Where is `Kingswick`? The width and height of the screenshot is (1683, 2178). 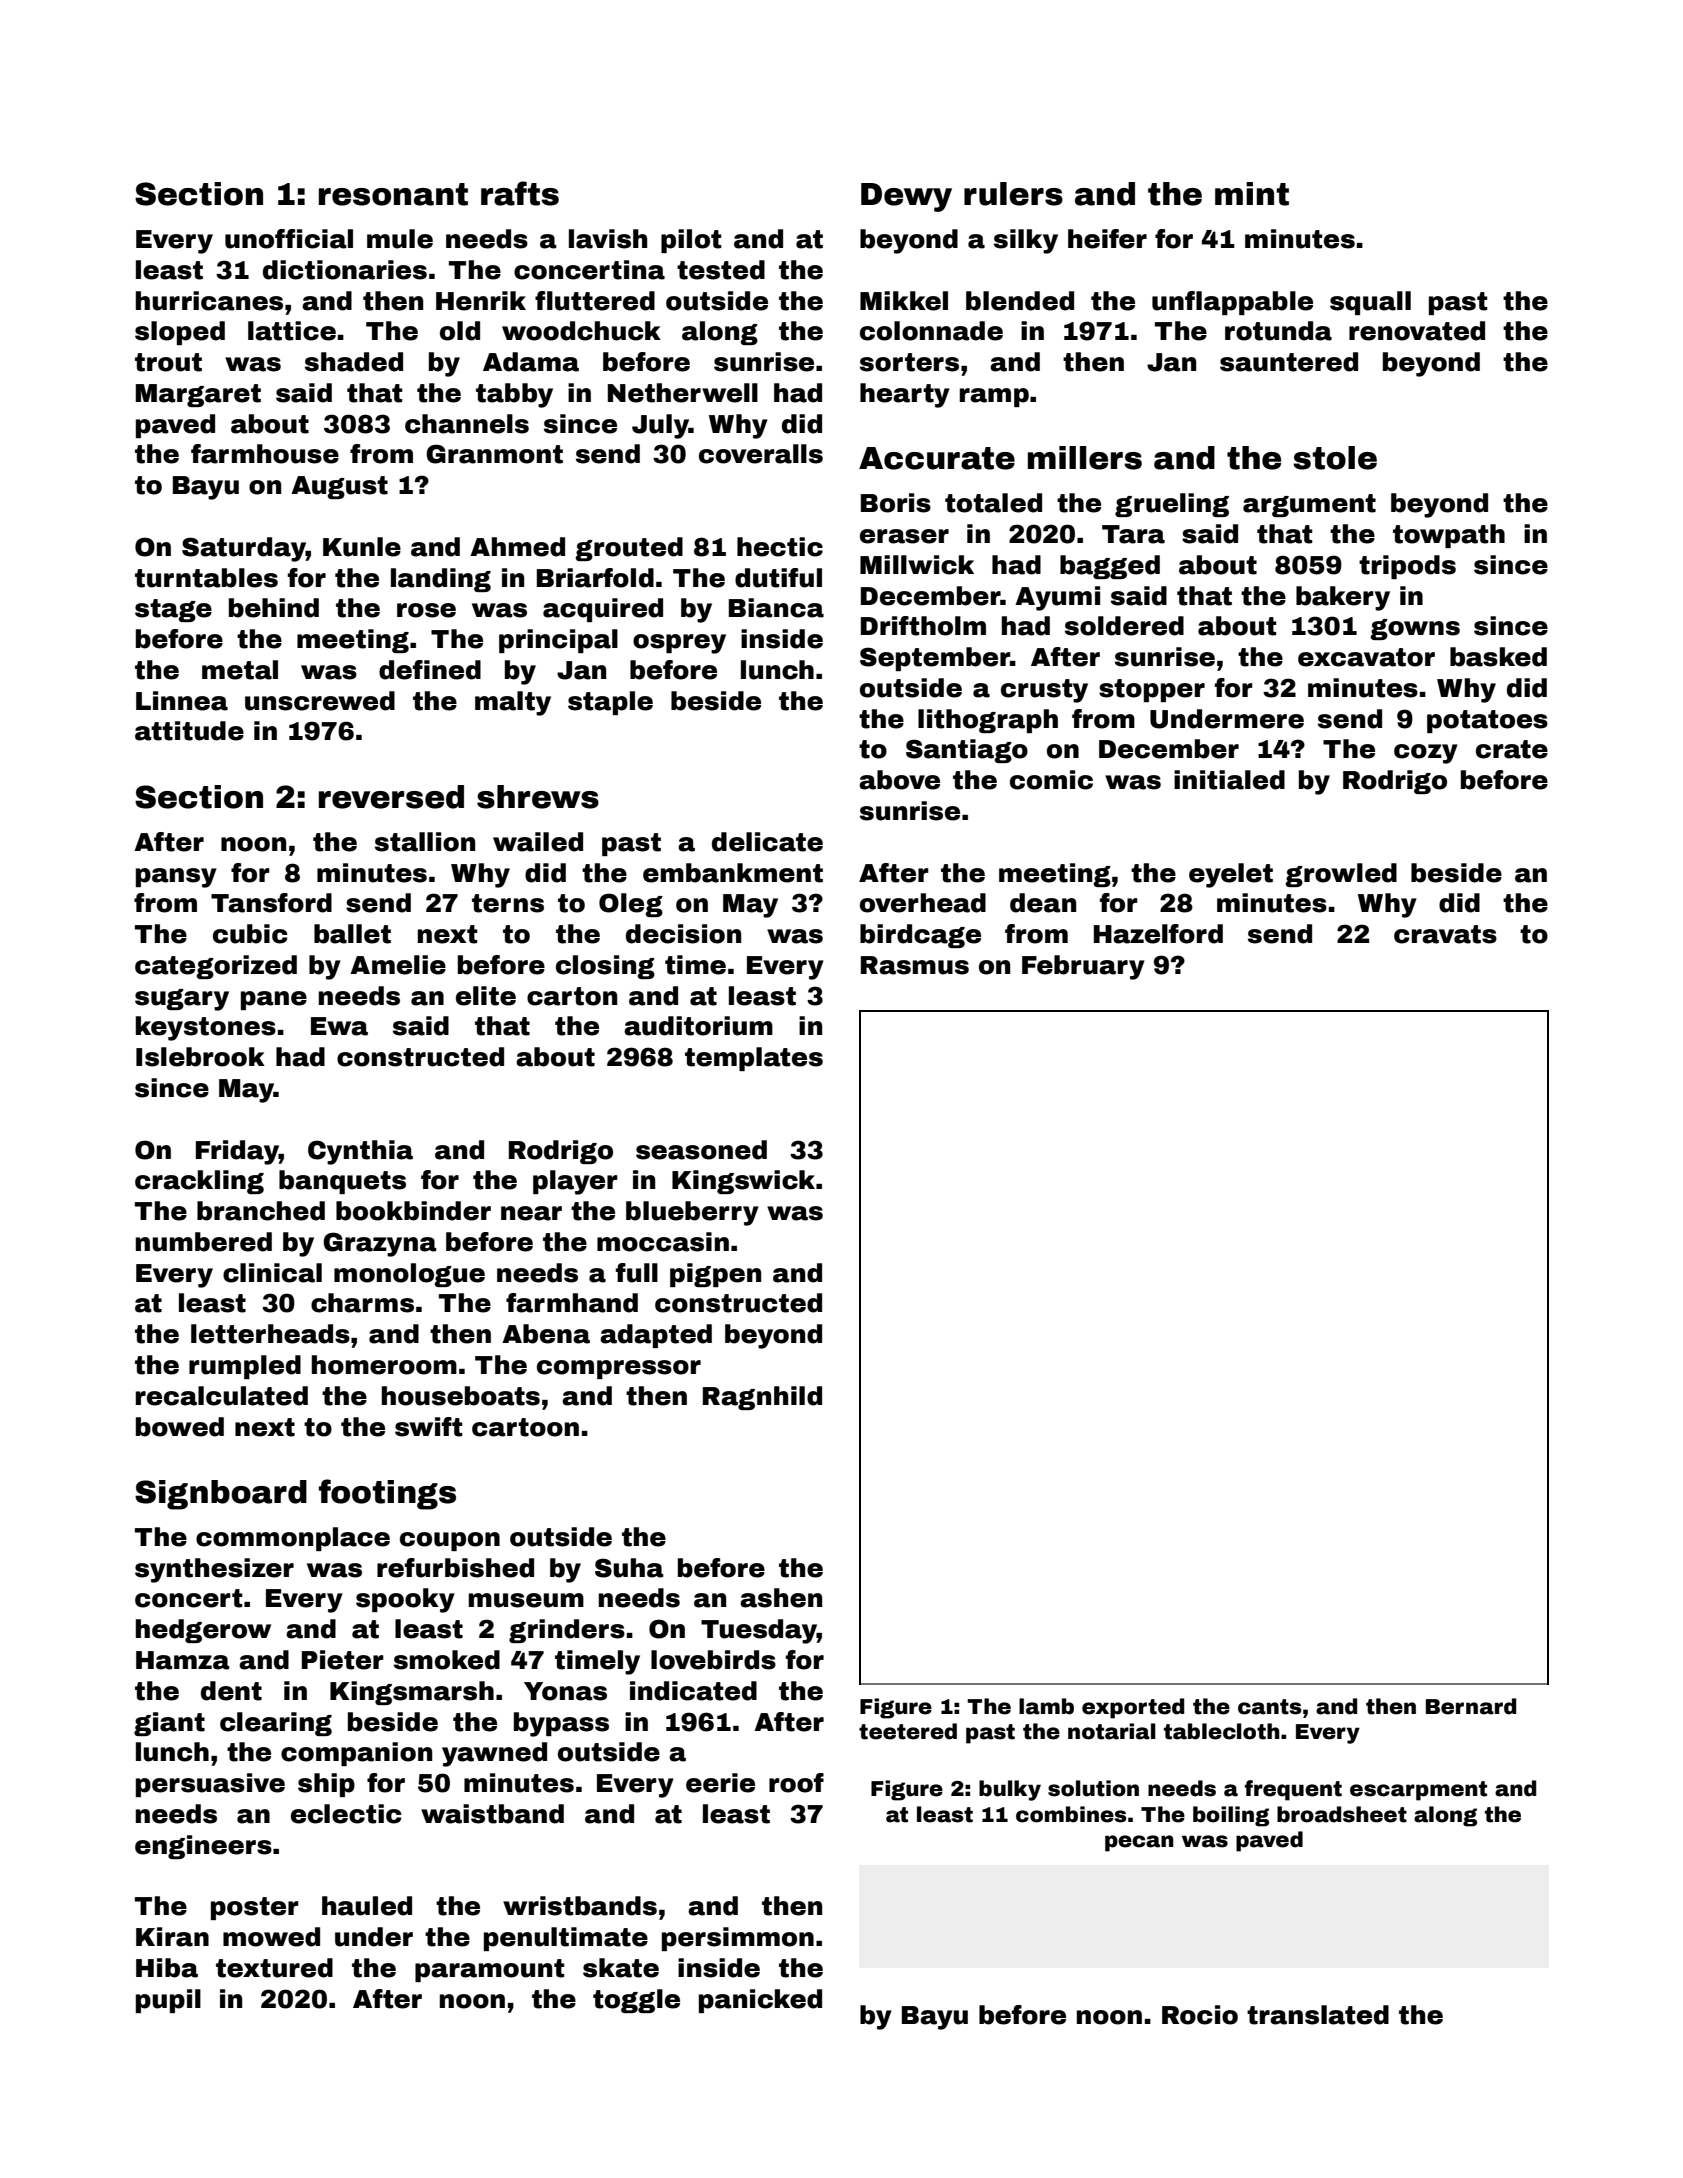
Kingswick is located at coordinates (743, 1182).
